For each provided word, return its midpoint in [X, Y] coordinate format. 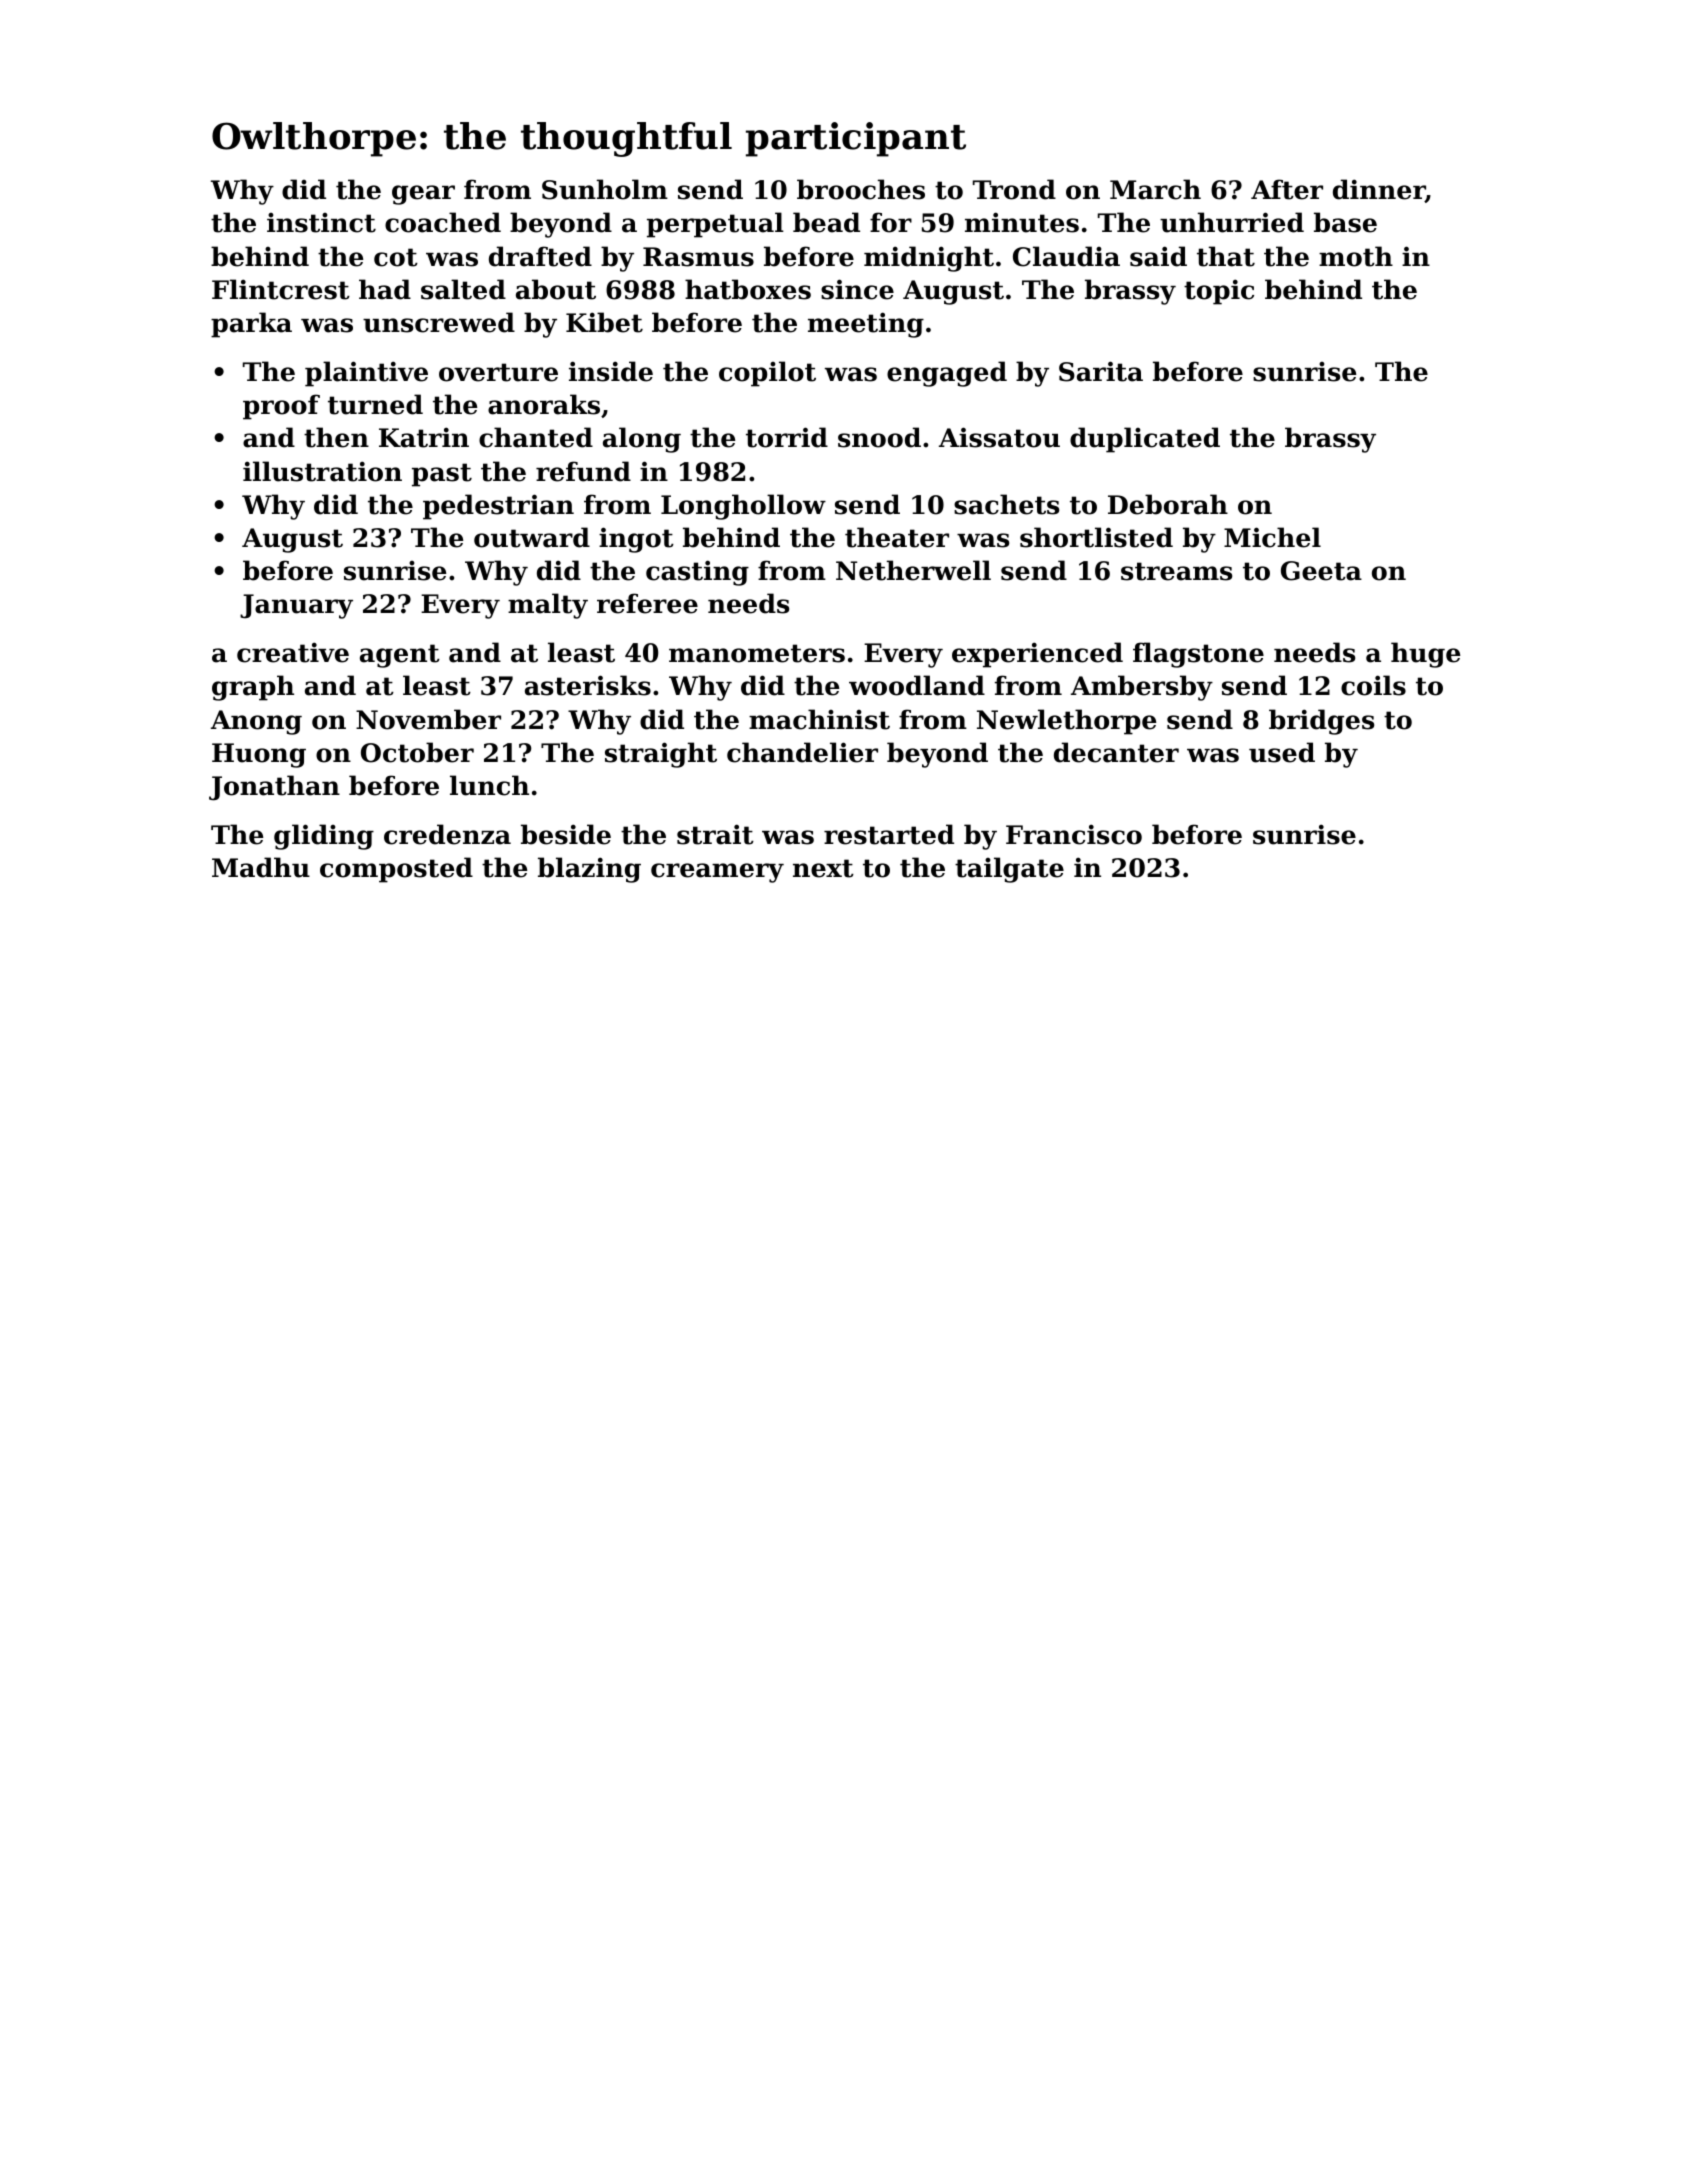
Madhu [261, 867]
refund [583, 471]
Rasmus [698, 257]
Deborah [1168, 504]
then [336, 437]
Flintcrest [281, 289]
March [1155, 189]
